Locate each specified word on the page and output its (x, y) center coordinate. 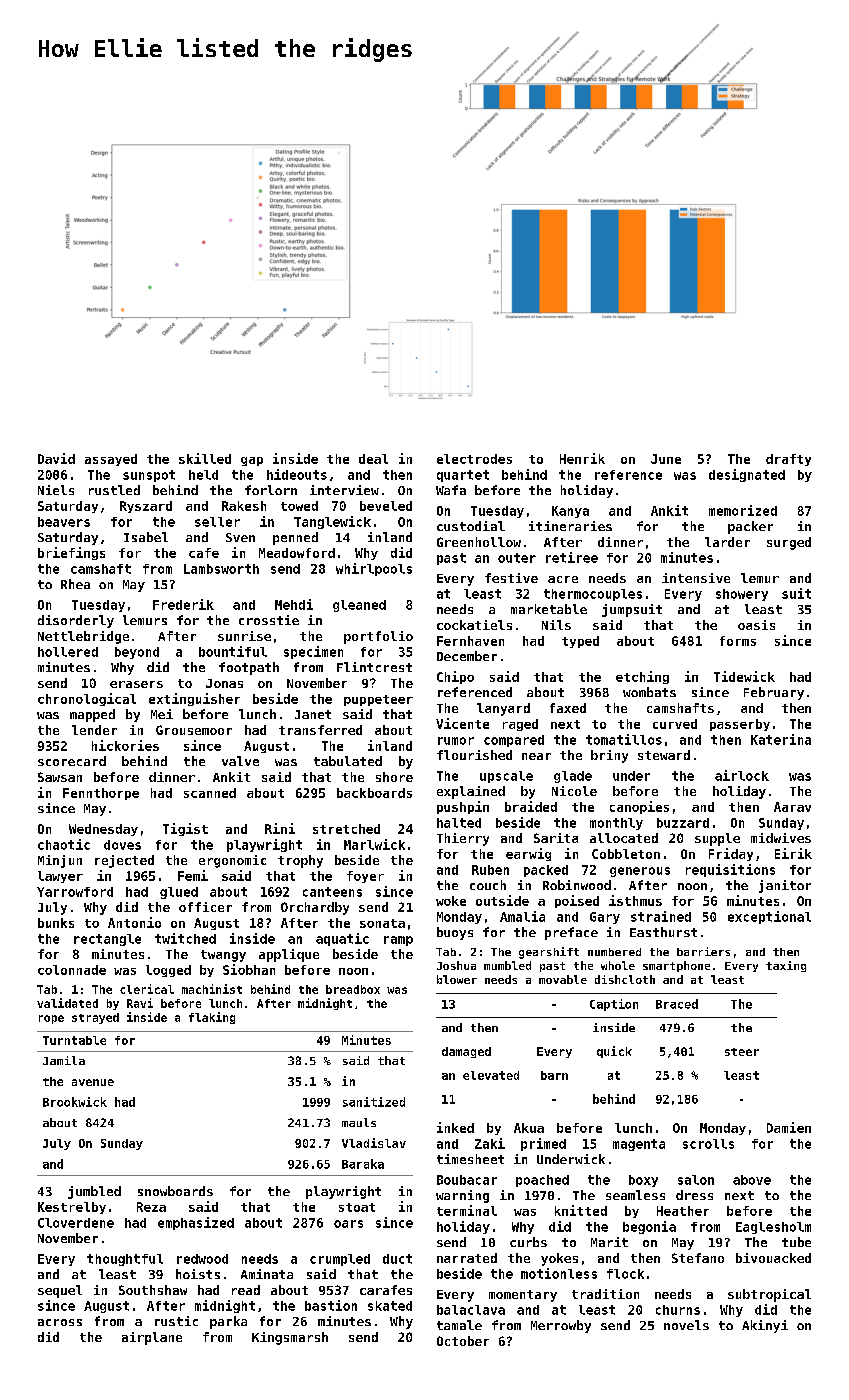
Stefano (698, 1258)
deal (373, 459)
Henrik (582, 458)
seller (217, 522)
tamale (459, 1325)
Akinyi (765, 1326)
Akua (529, 1128)
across (60, 1322)
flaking (212, 1018)
